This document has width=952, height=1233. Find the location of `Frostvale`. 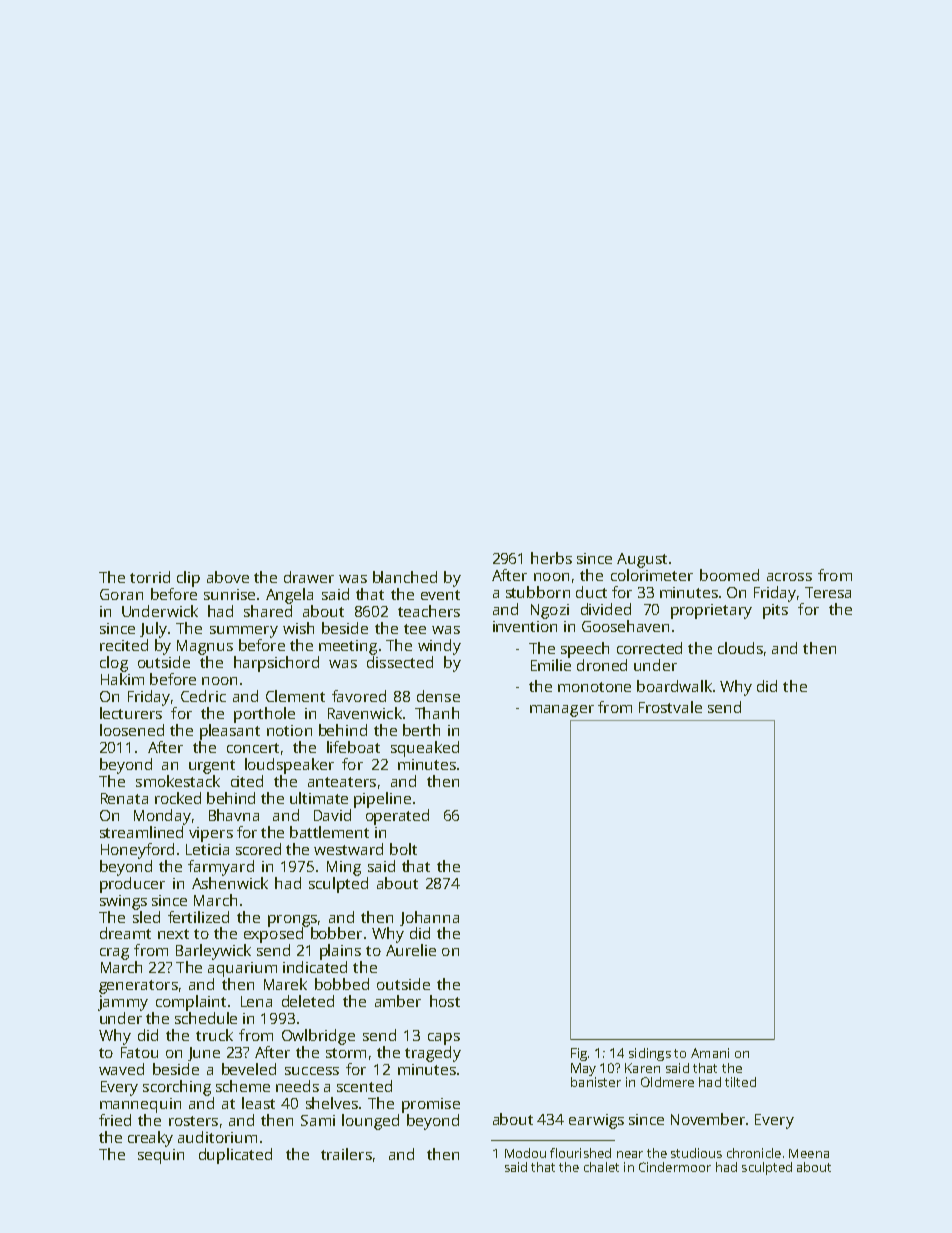

Frostvale is located at coordinates (670, 707).
